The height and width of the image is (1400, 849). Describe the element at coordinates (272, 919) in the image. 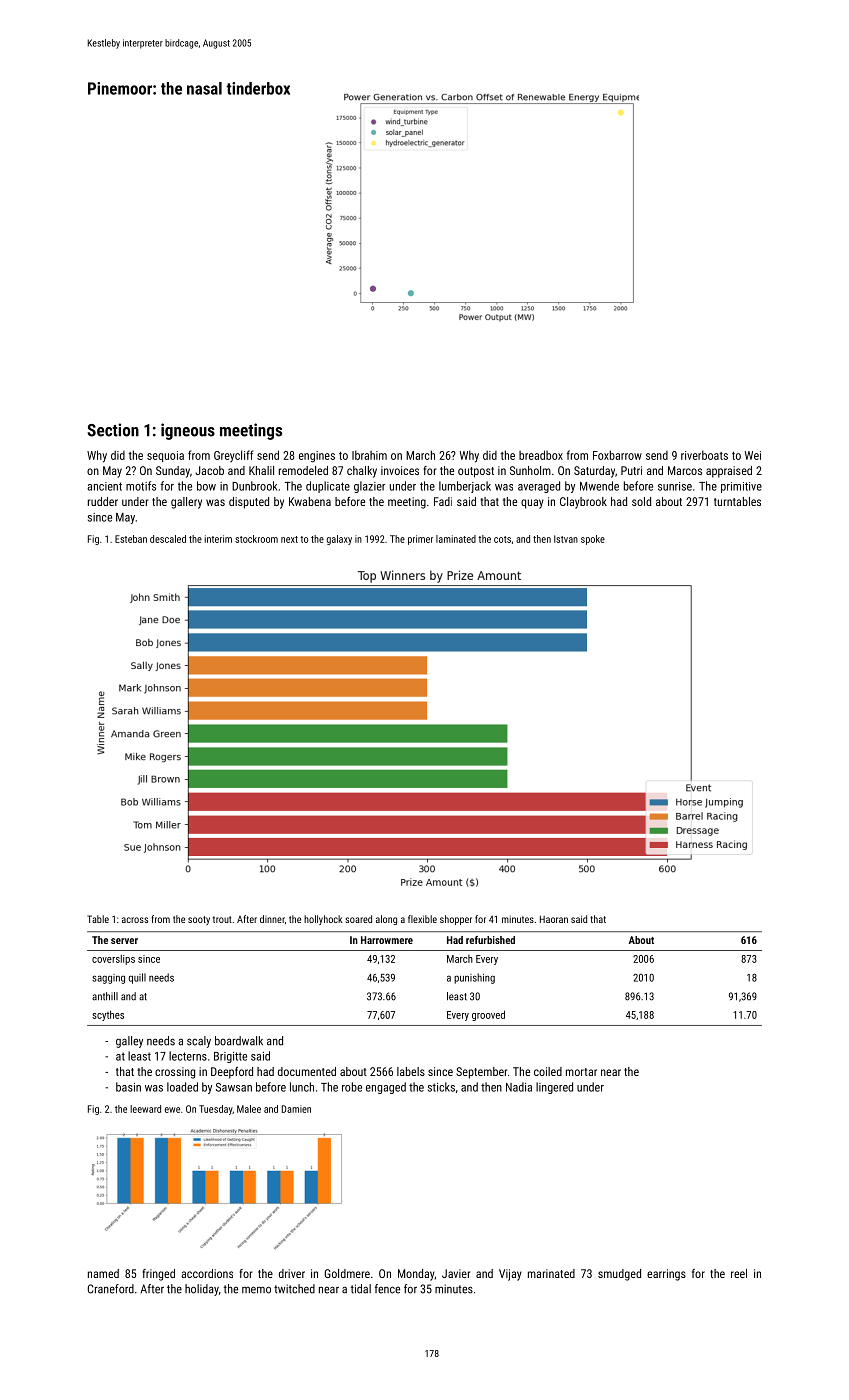

I see `dinner` at that location.
